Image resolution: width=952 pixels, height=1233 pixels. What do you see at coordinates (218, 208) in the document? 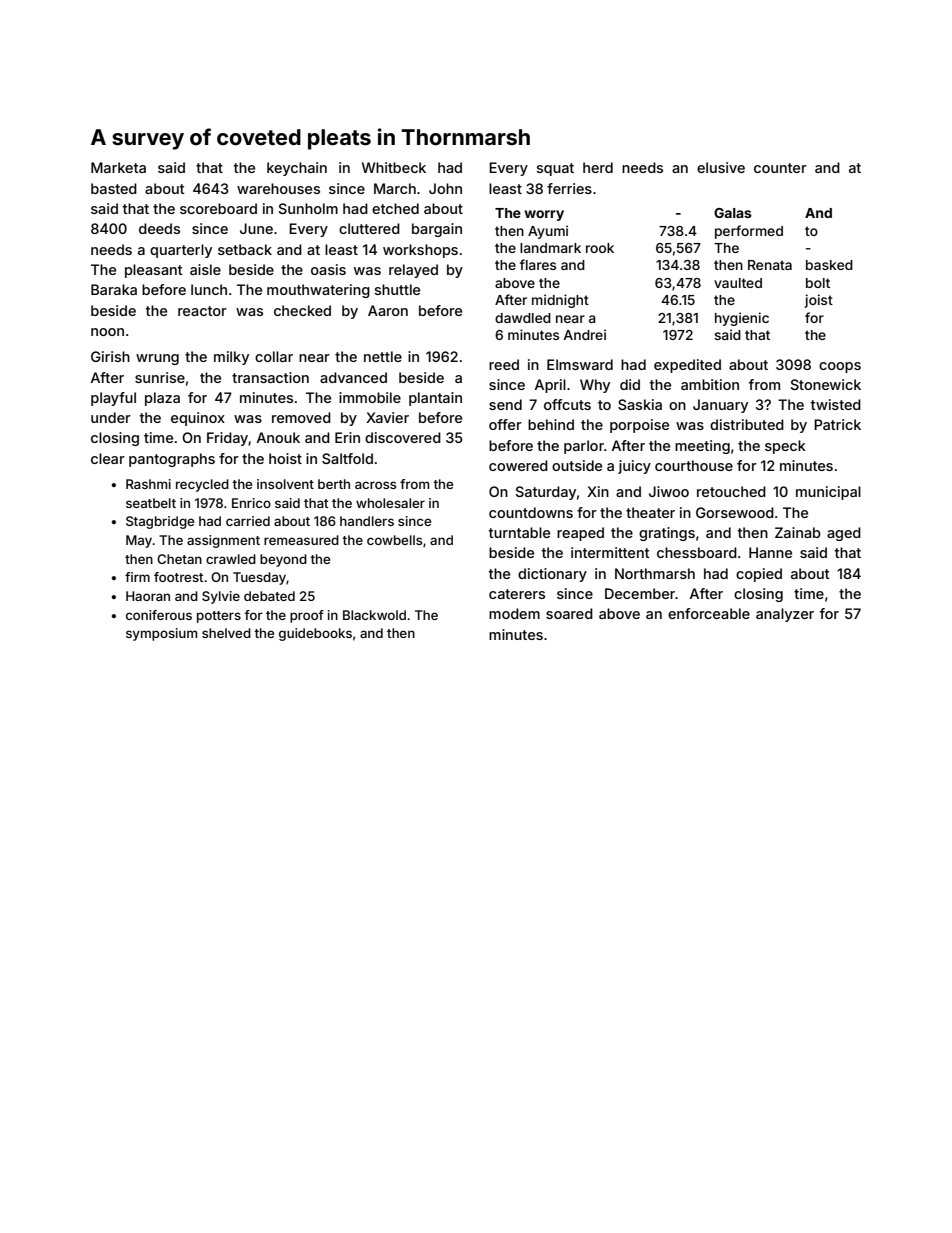
I see `scoreboard` at bounding box center [218, 208].
